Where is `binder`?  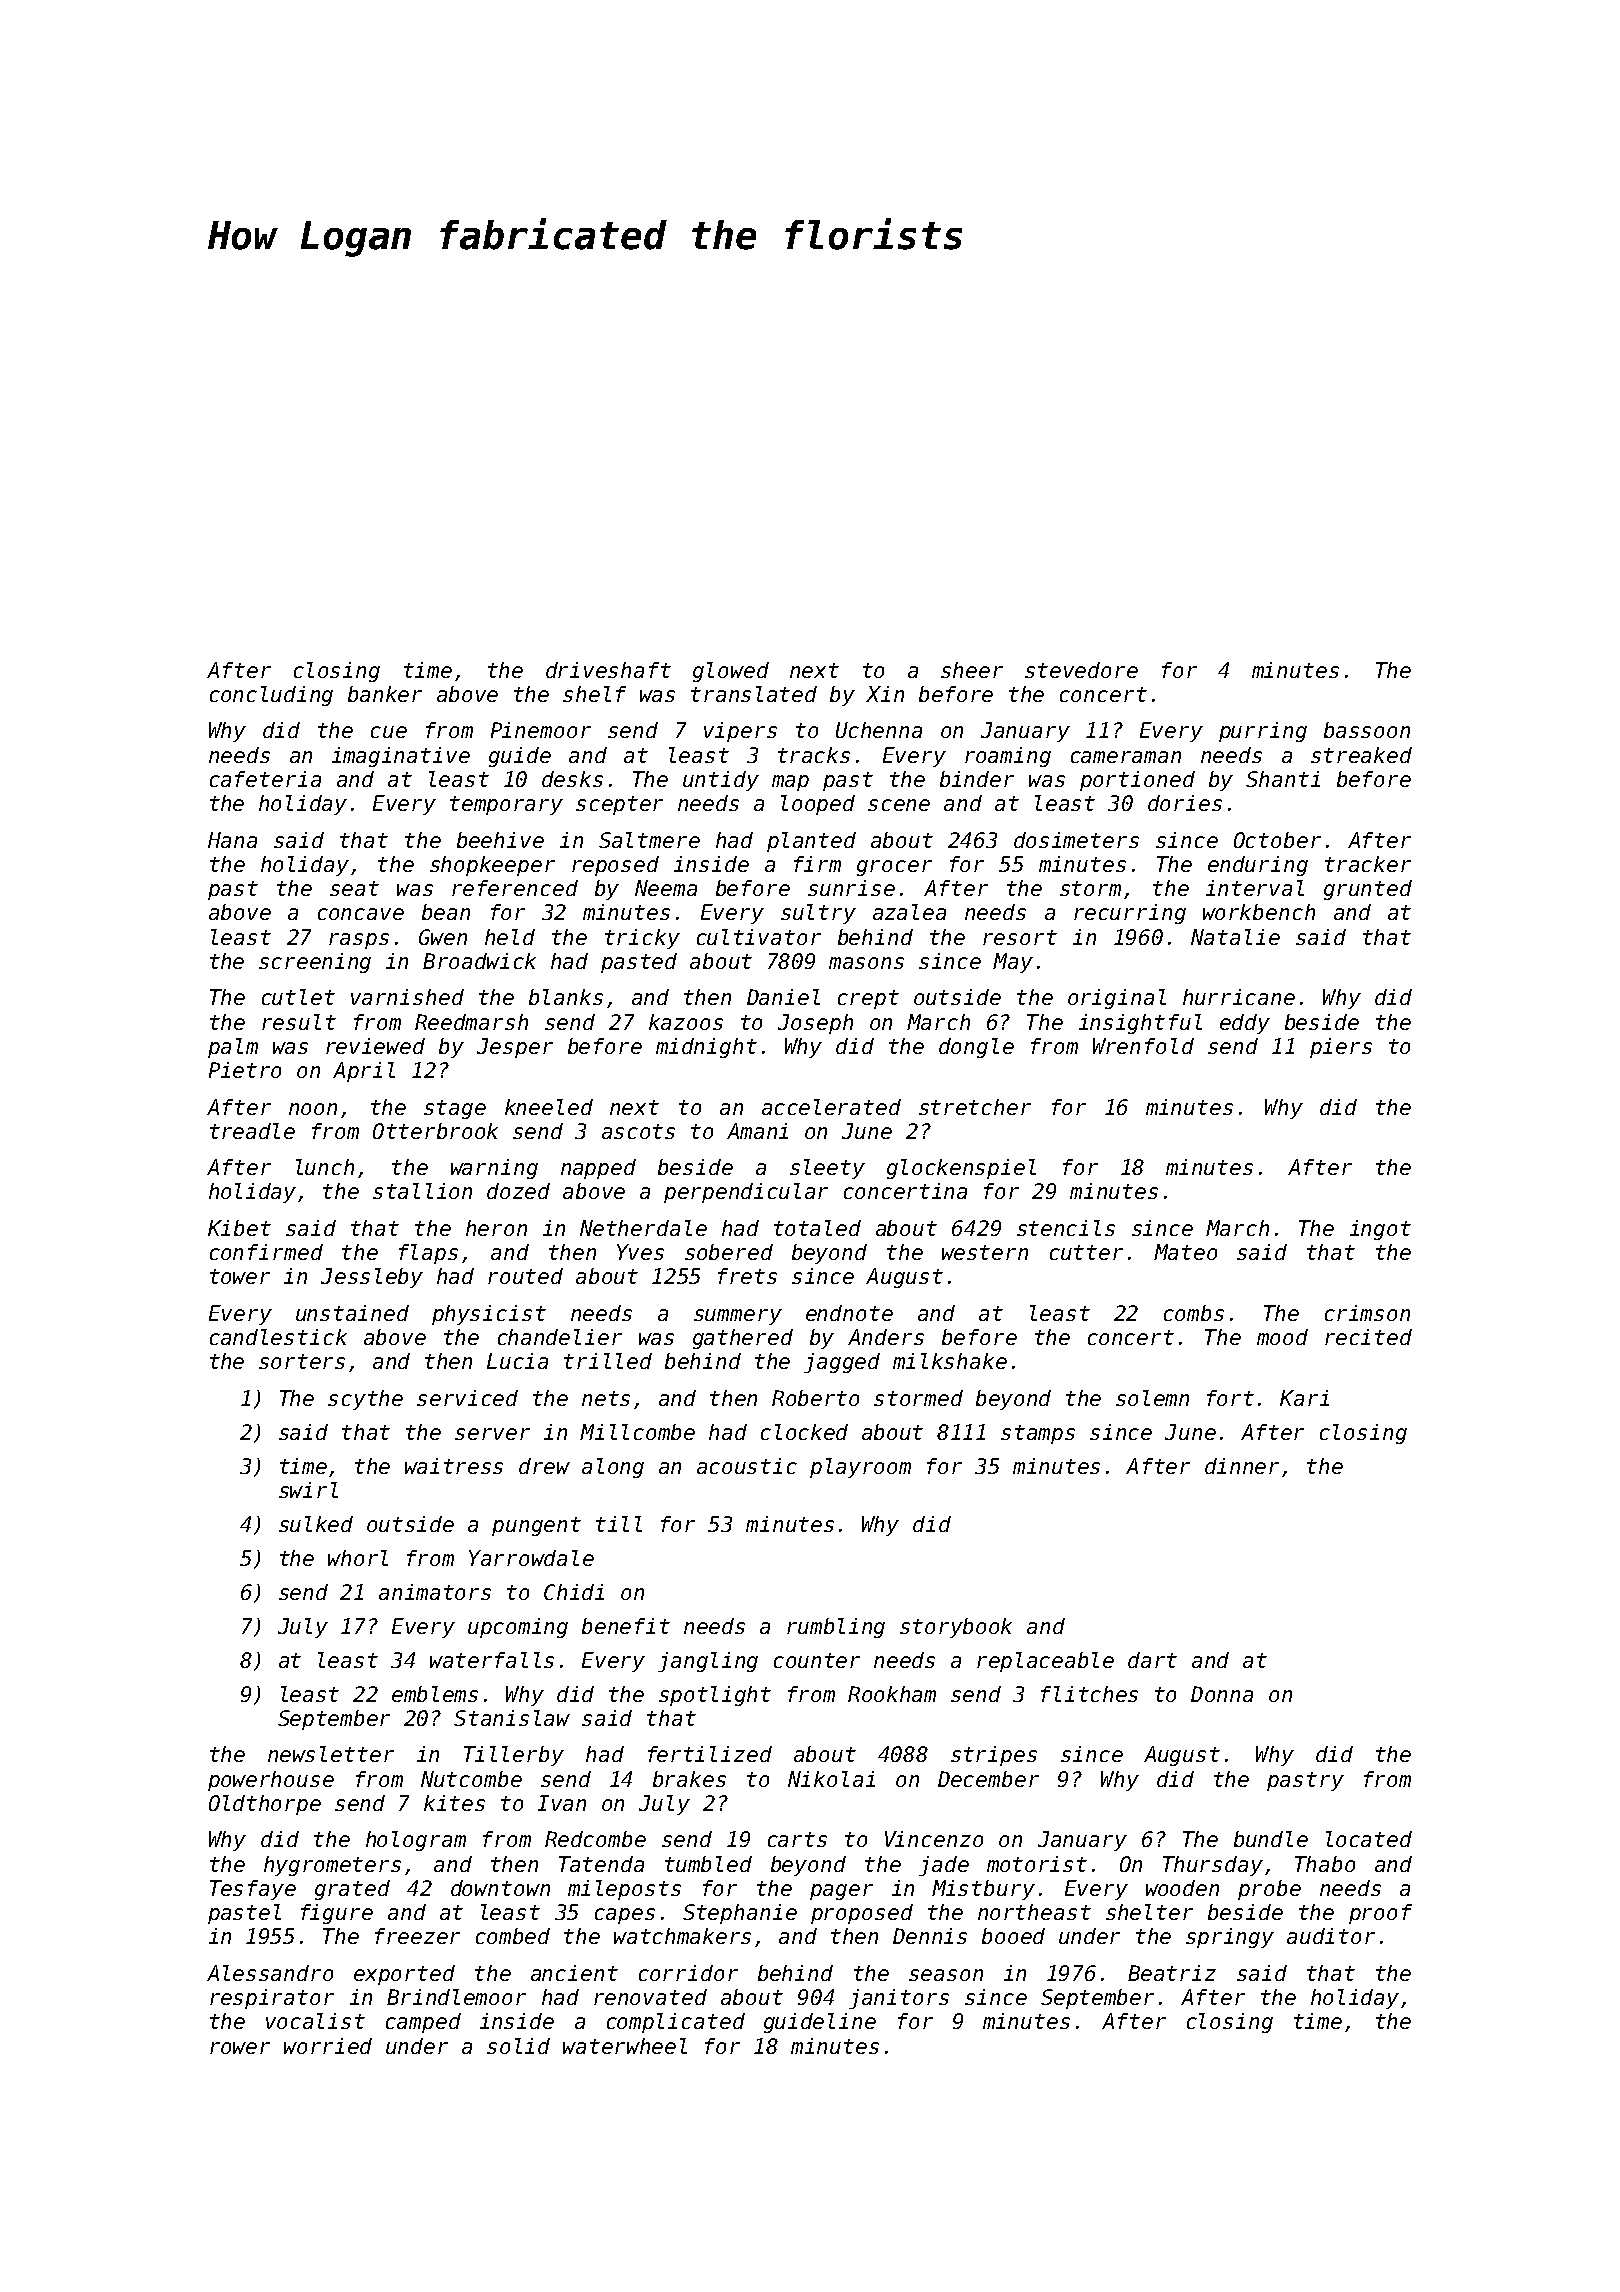 binder is located at coordinates (977, 779).
